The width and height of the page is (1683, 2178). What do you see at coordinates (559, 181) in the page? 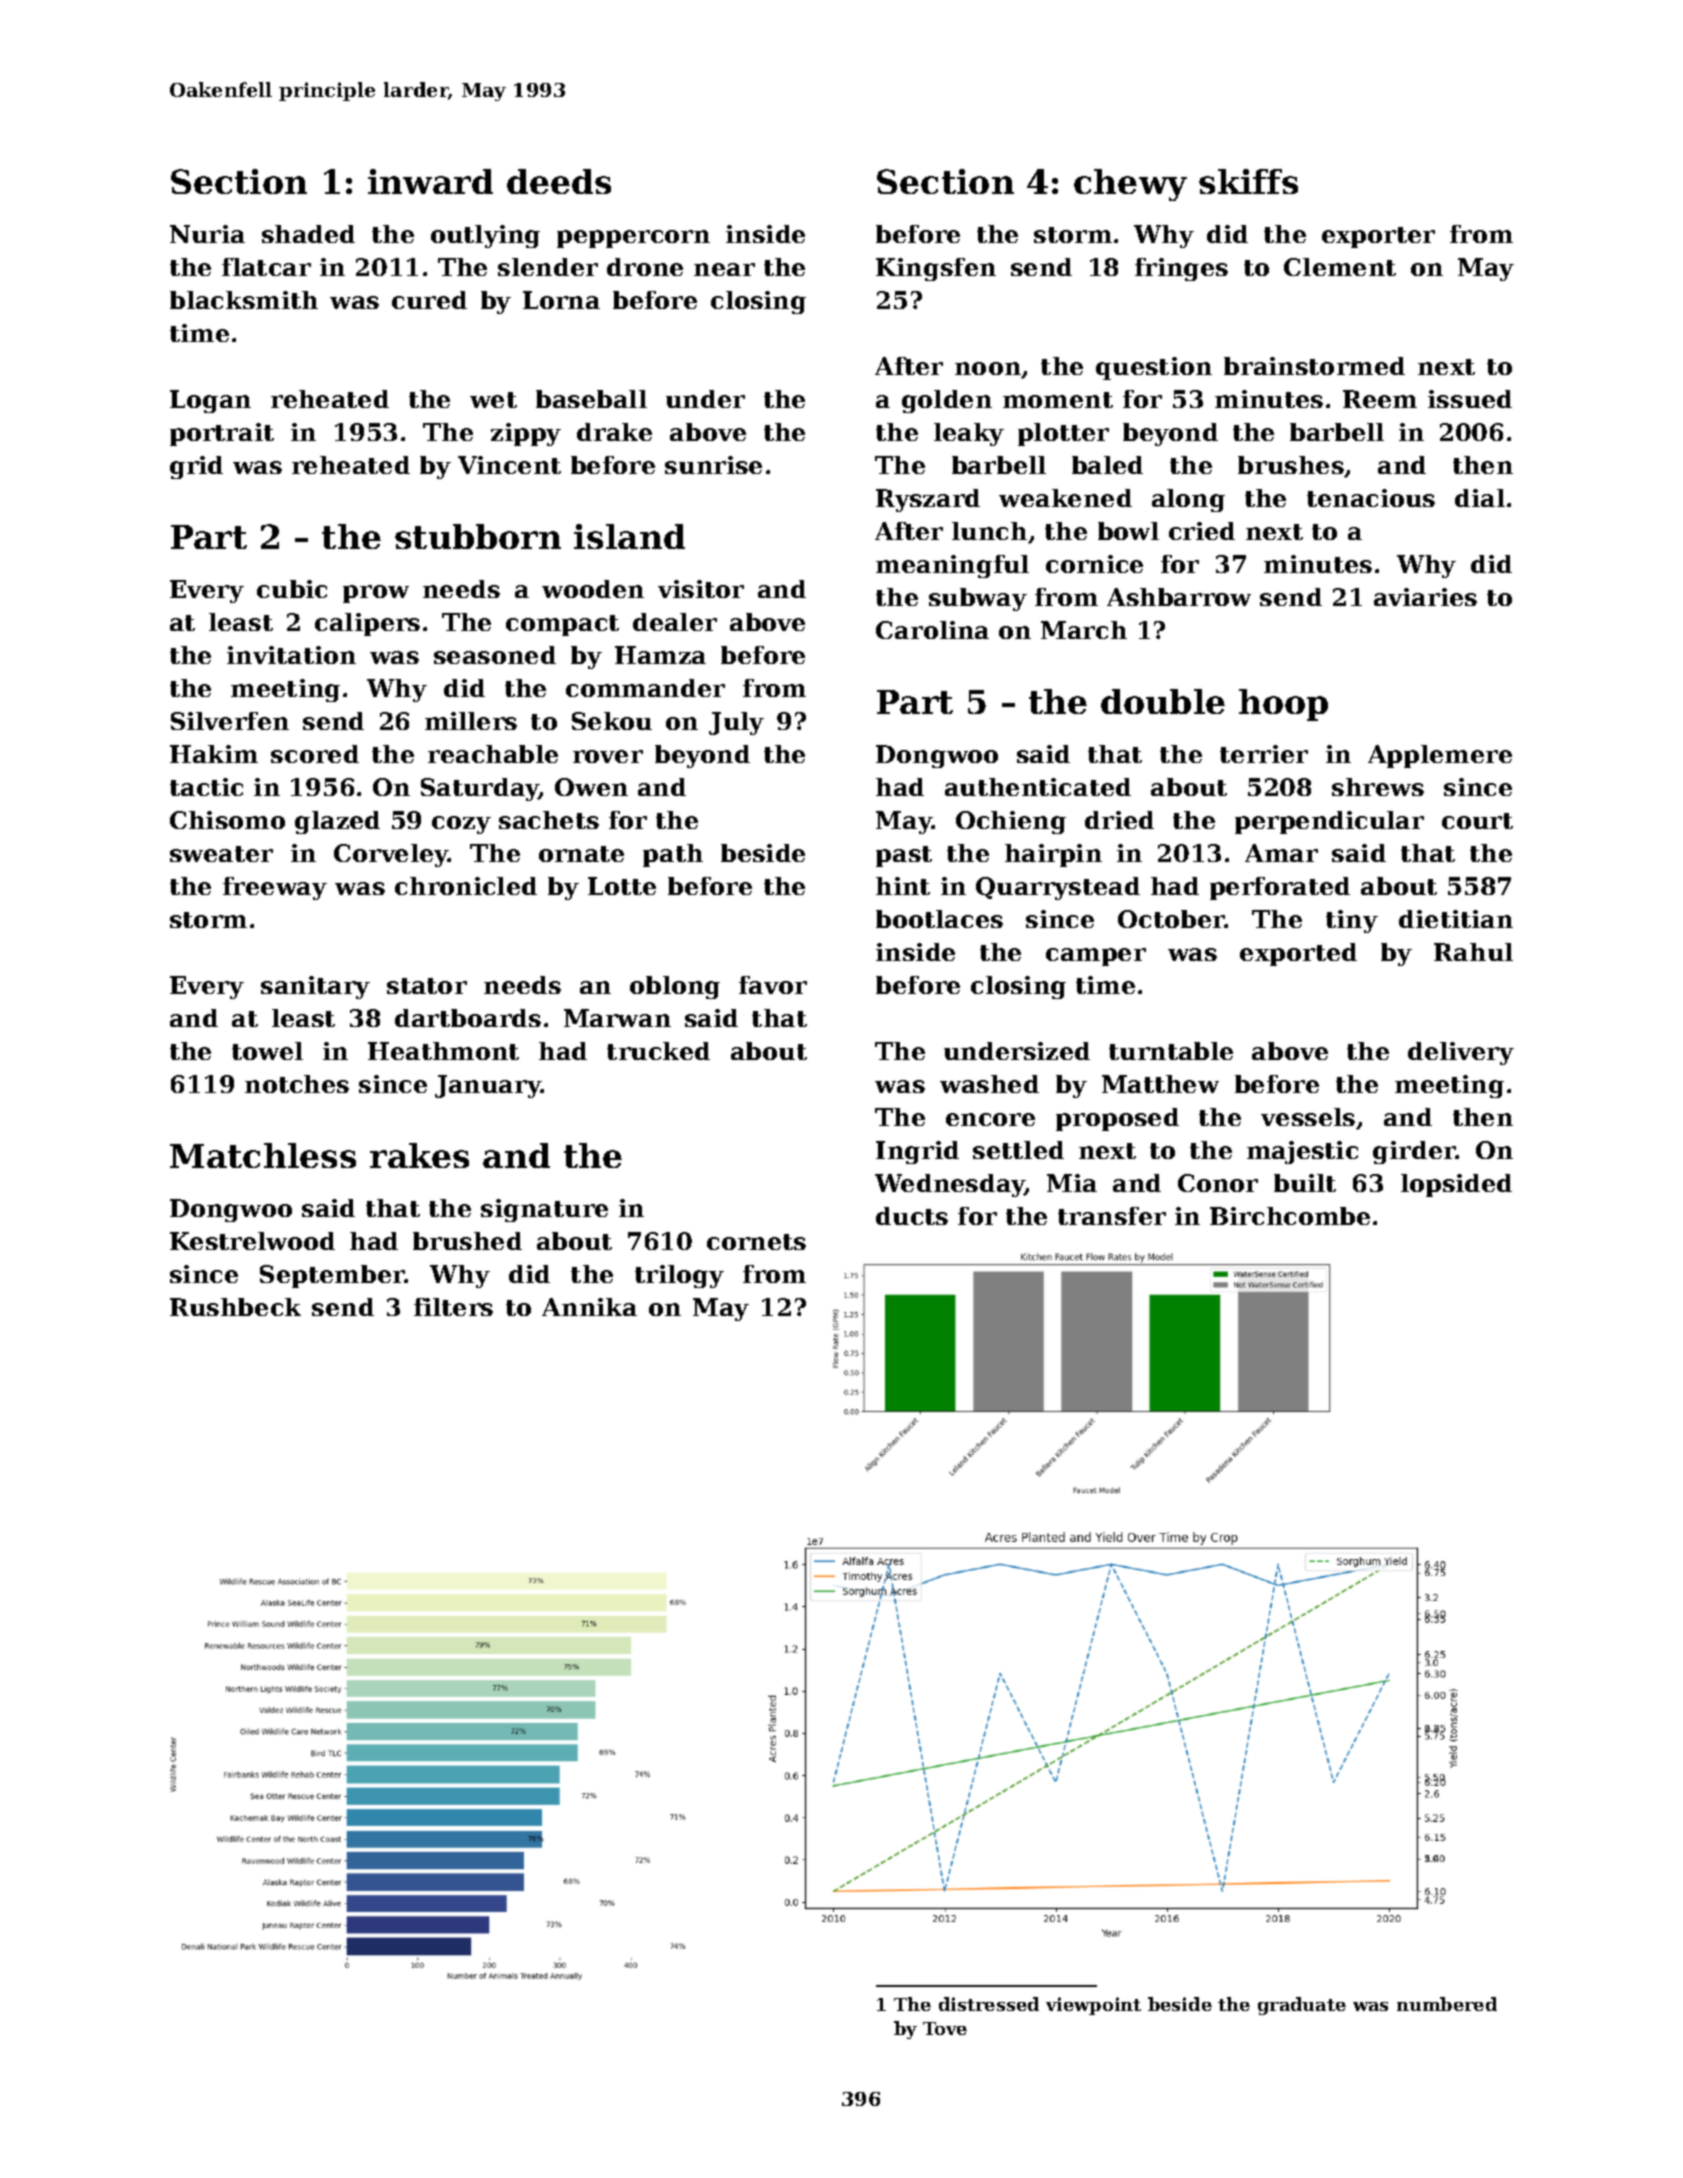
I see `deeds` at bounding box center [559, 181].
